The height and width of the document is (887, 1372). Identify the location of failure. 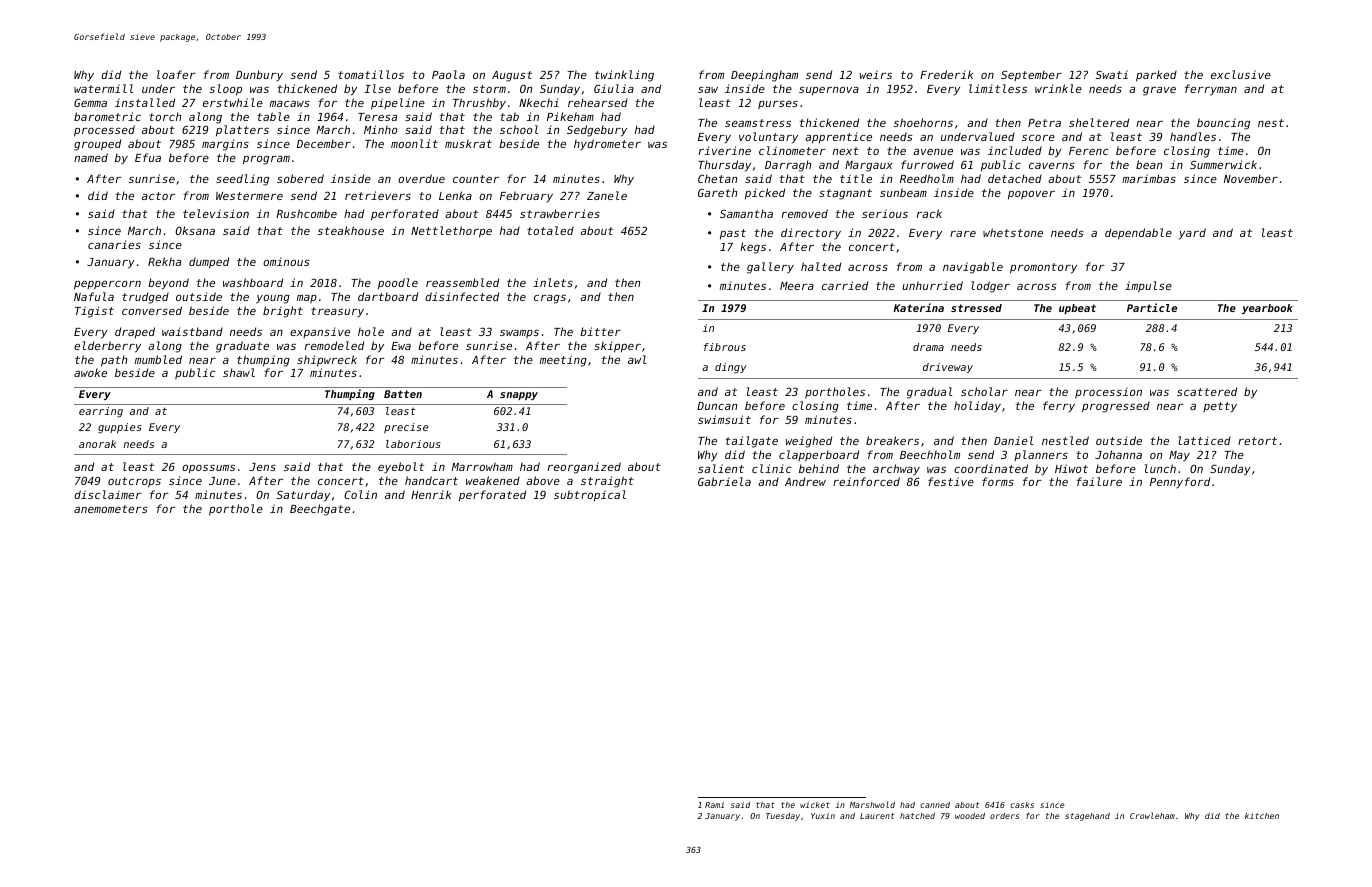
(1099, 481).
